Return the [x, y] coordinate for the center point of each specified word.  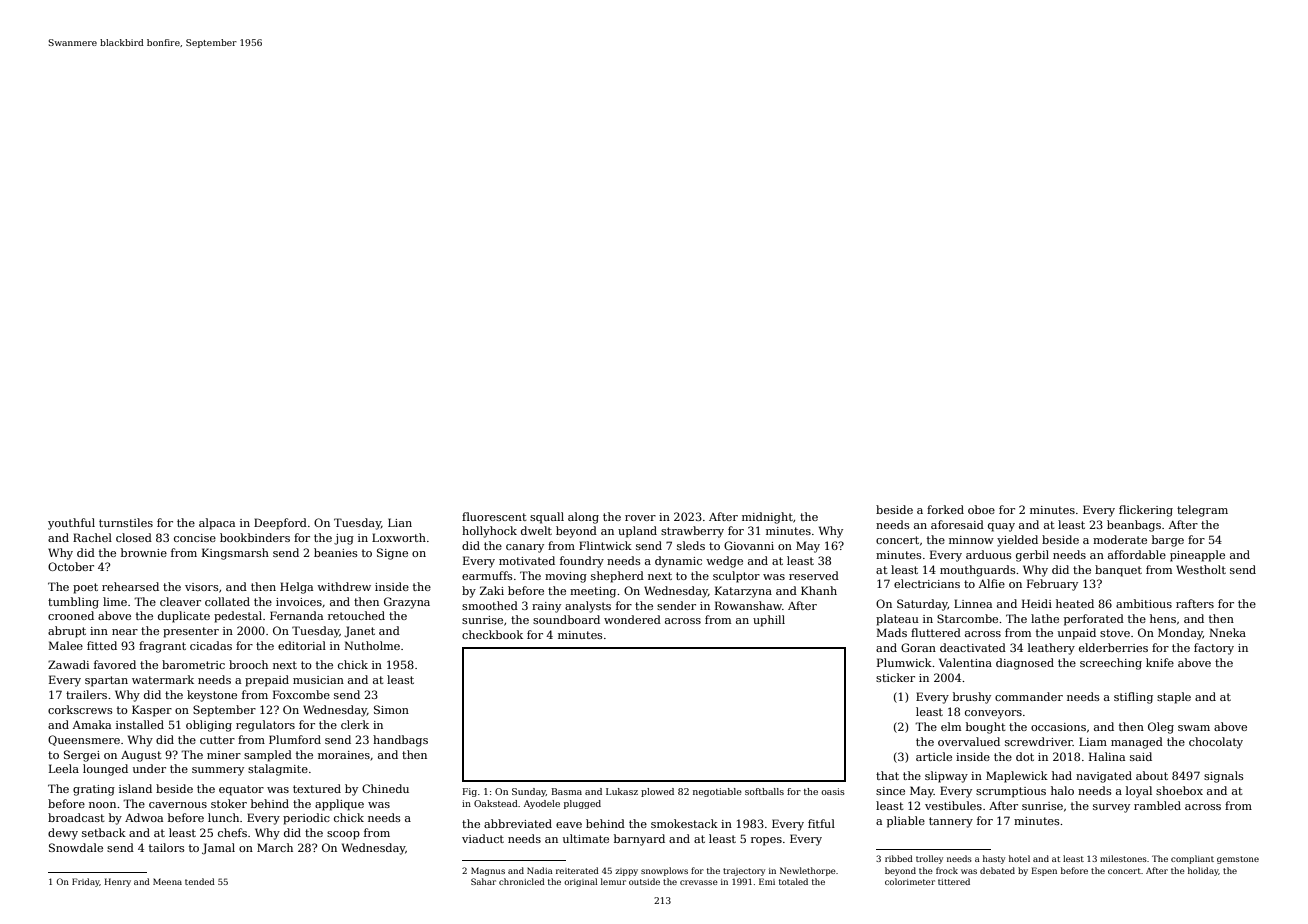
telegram [1202, 511]
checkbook [492, 634]
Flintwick [605, 545]
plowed [657, 792]
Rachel [92, 537]
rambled [1157, 805]
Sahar [483, 881]
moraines [344, 755]
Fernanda [296, 615]
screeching [1111, 664]
